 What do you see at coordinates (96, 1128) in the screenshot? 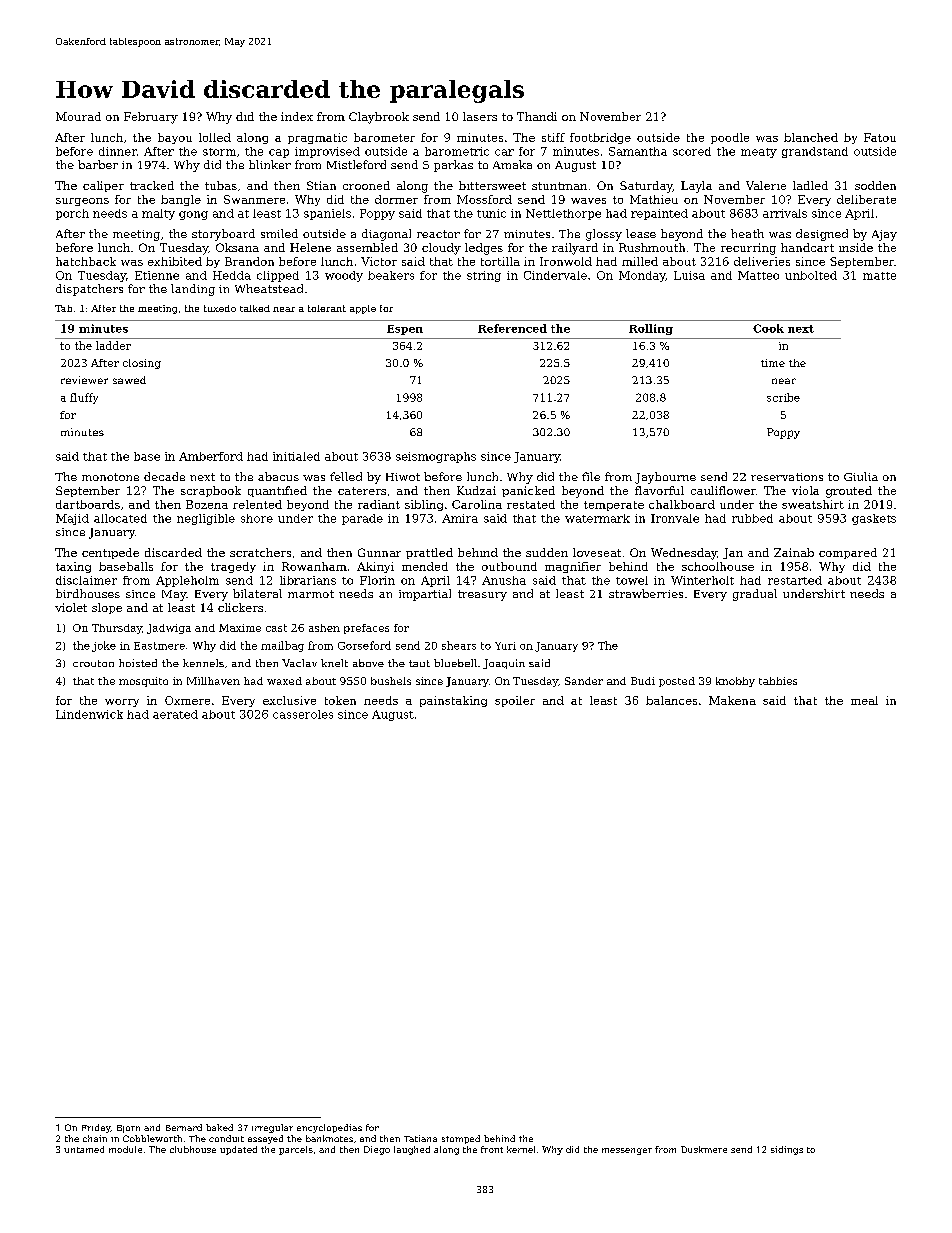
I see `Friday` at bounding box center [96, 1128].
